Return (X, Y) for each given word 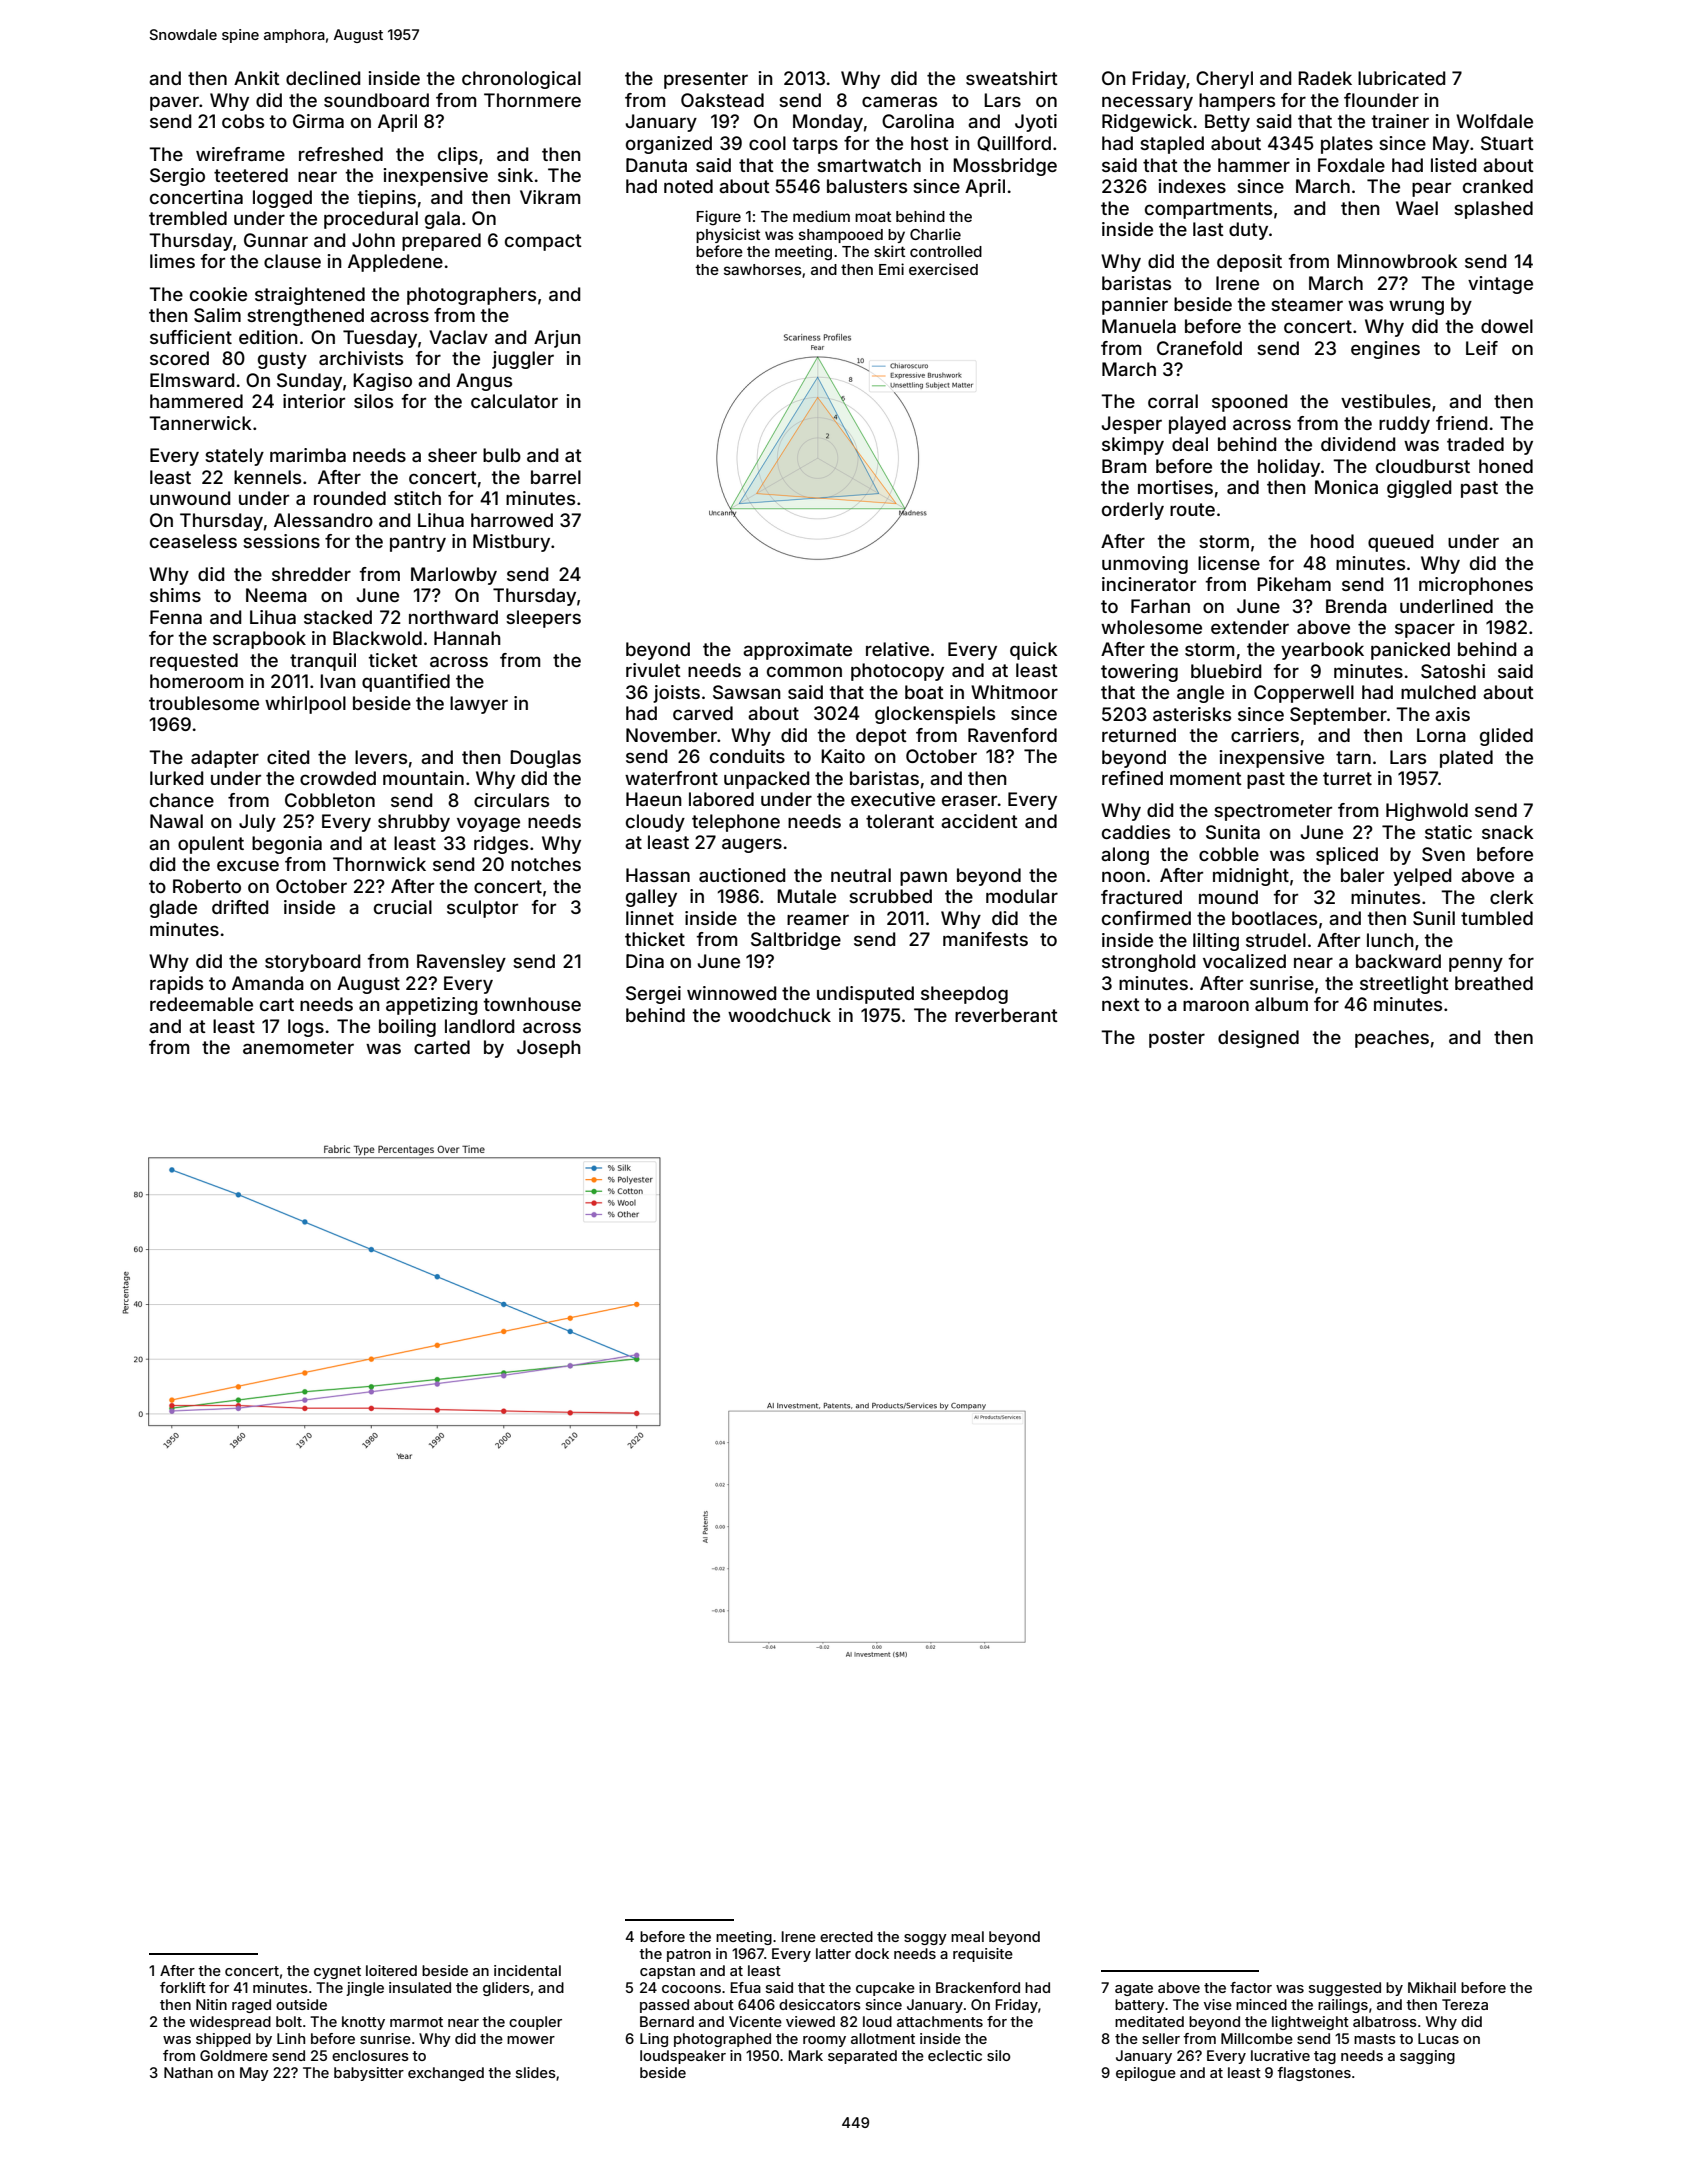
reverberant (1006, 1015)
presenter (706, 80)
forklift (183, 1987)
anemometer (298, 1047)
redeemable (201, 1004)
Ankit (257, 78)
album (1281, 1004)
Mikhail (1432, 1987)
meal (967, 1936)
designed (1258, 1039)
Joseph (549, 1049)
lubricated (1401, 78)
